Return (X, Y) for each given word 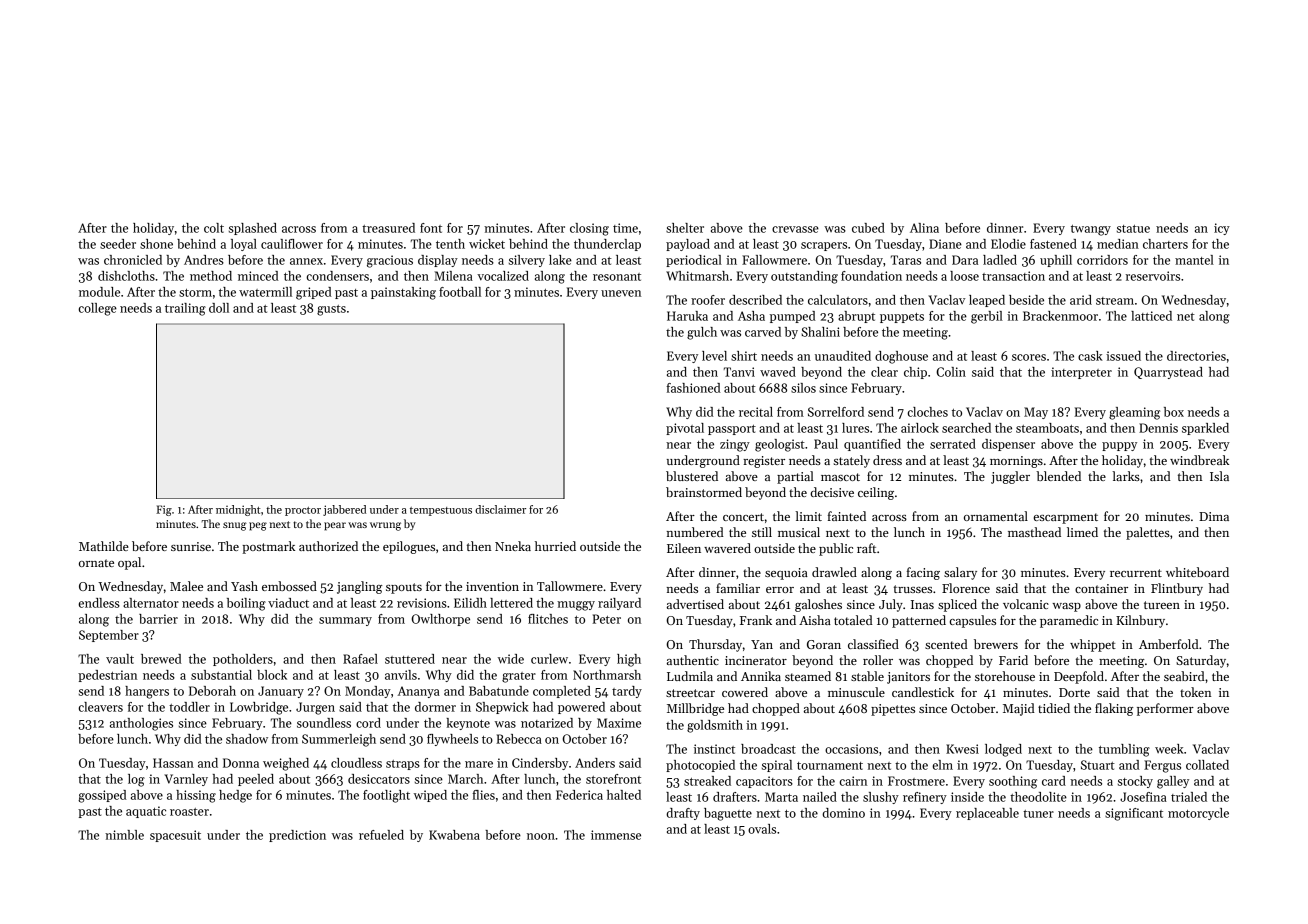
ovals (762, 829)
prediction (297, 836)
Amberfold (1169, 644)
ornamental (996, 516)
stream (1115, 301)
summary (345, 621)
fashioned (693, 388)
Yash (244, 586)
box (1174, 412)
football (460, 292)
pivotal (685, 429)
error (780, 590)
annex (306, 261)
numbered (695, 532)
